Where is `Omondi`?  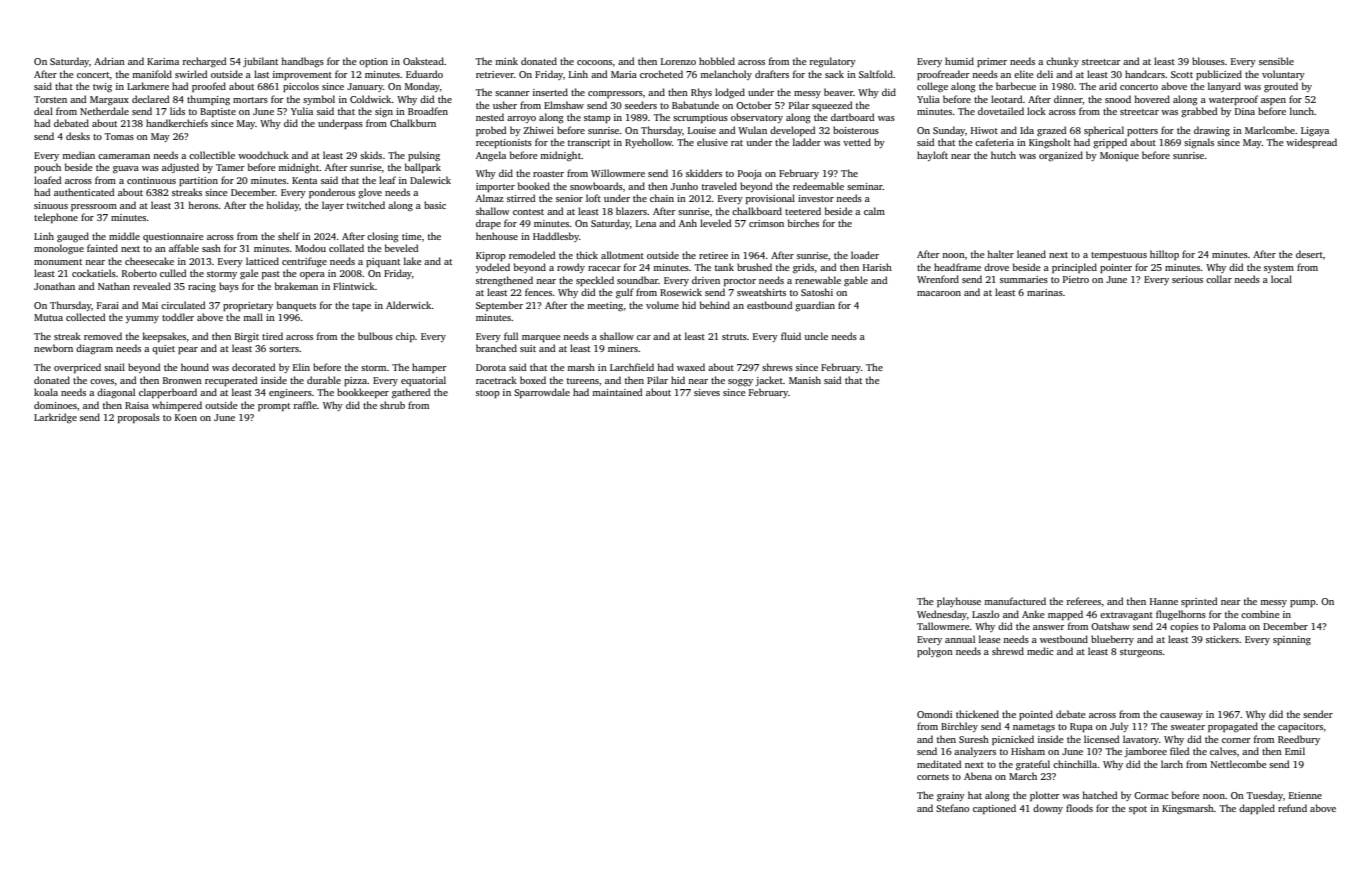
Omondi is located at coordinates (934, 714).
